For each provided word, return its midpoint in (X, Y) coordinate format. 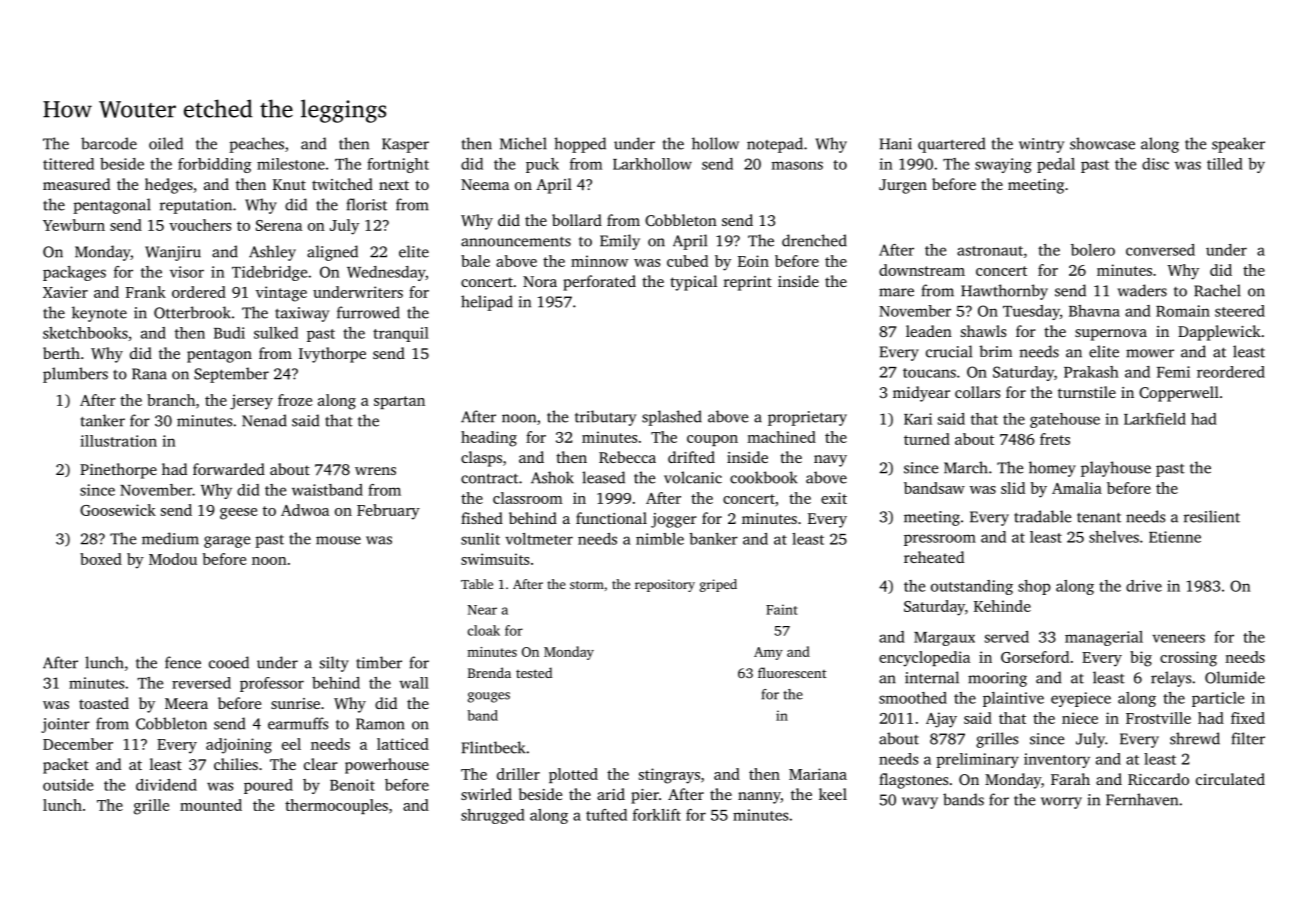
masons (797, 165)
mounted (211, 805)
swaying (1003, 165)
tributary (605, 418)
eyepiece (1081, 699)
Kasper (405, 145)
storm (587, 585)
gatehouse (1065, 420)
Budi (229, 333)
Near (482, 610)
